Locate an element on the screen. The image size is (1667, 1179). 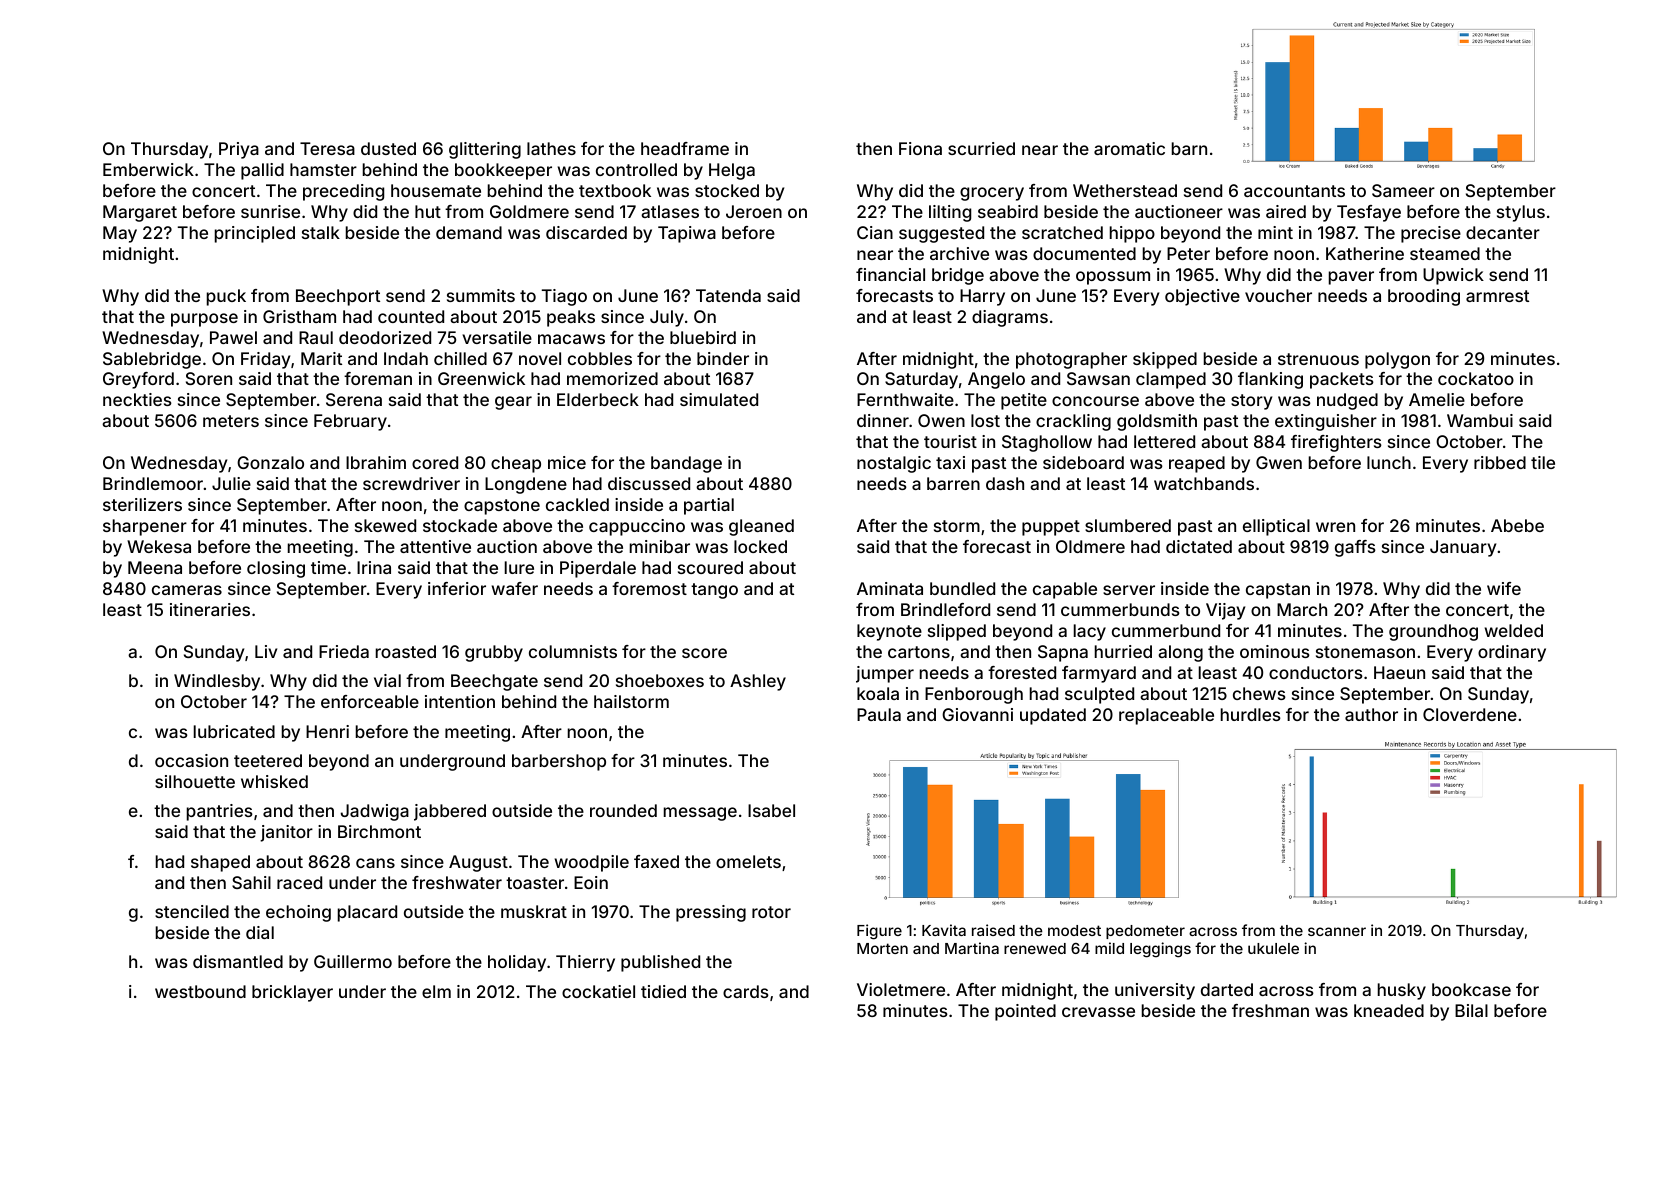
modest is located at coordinates (1074, 930).
